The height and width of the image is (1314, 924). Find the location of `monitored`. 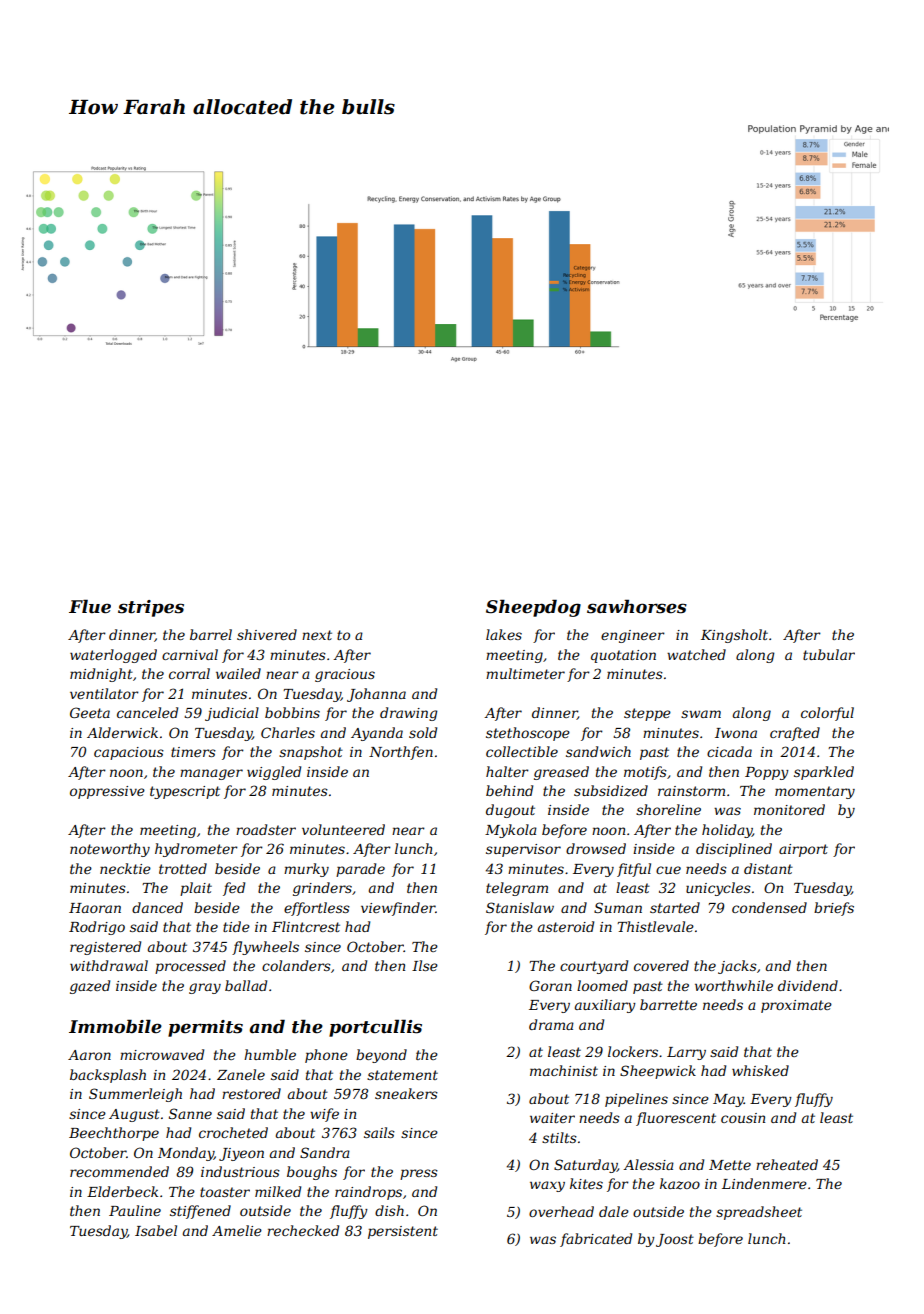

monitored is located at coordinates (789, 809).
